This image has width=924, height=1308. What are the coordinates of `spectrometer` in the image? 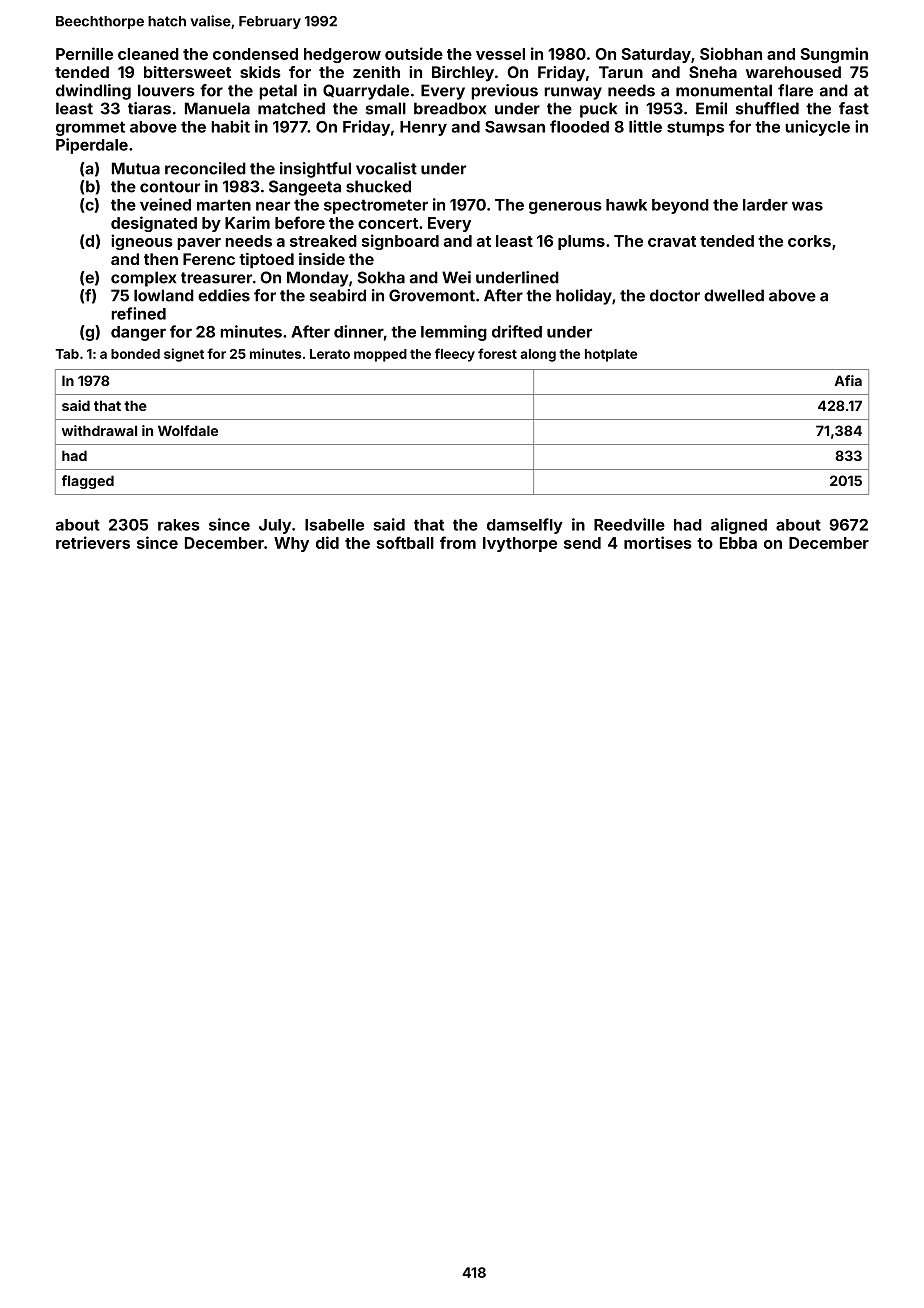 It's located at (376, 206).
